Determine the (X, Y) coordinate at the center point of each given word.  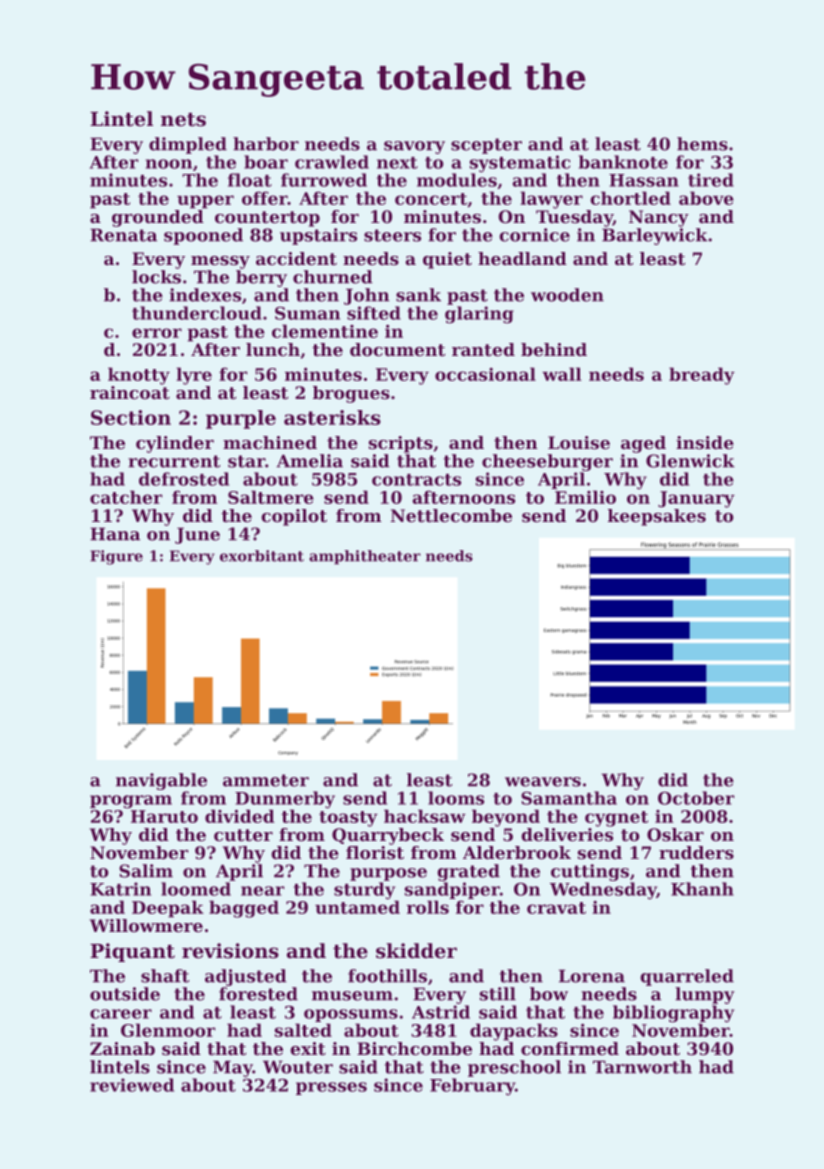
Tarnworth (642, 1067)
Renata (123, 235)
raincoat (130, 392)
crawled (332, 162)
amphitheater (365, 557)
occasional (485, 374)
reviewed (132, 1085)
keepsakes (657, 517)
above (706, 198)
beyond (506, 818)
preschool (514, 1068)
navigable (161, 781)
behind (554, 349)
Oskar (675, 834)
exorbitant (262, 556)
